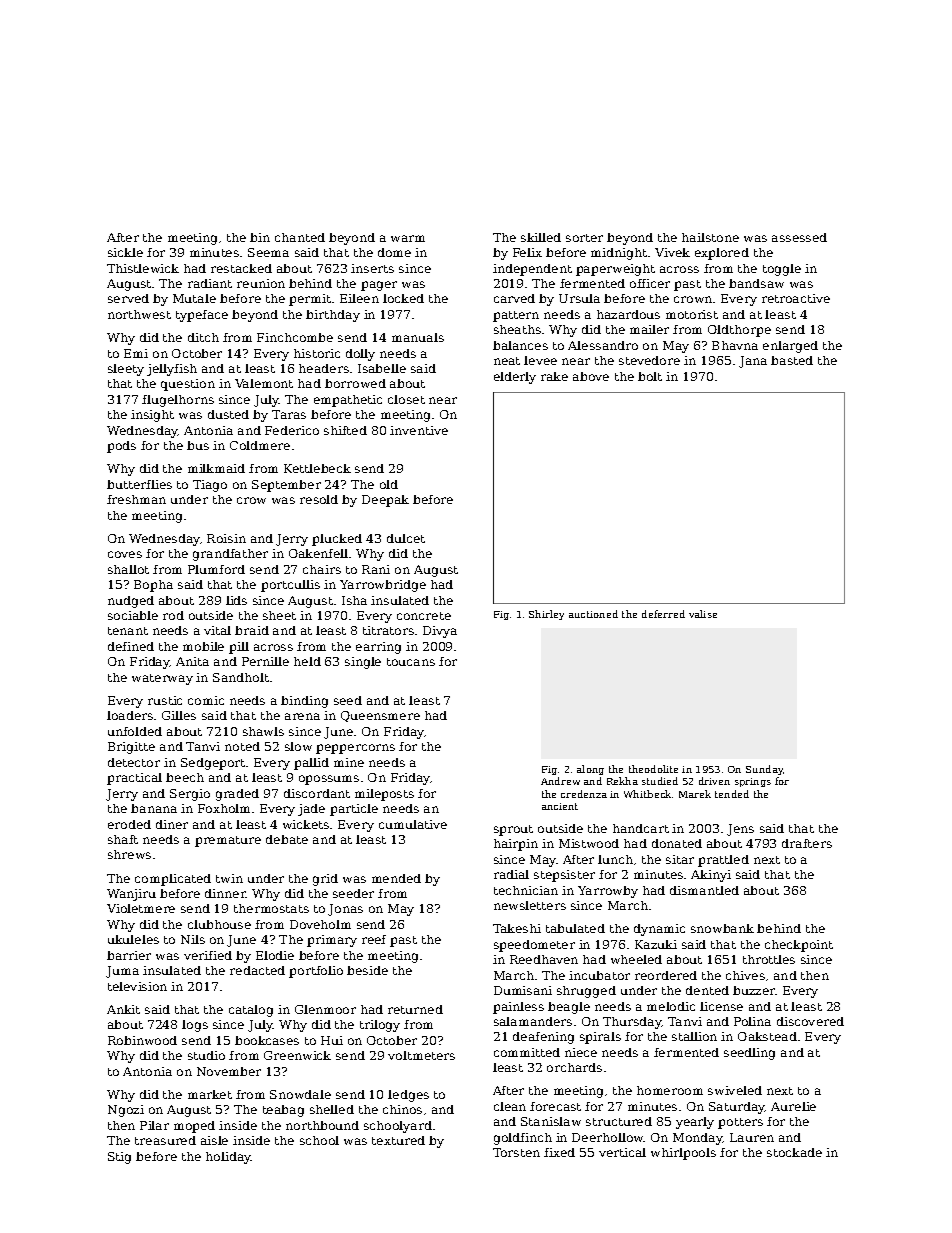  Describe the element at coordinates (297, 1055) in the image. I see `Greenwick` at that location.
